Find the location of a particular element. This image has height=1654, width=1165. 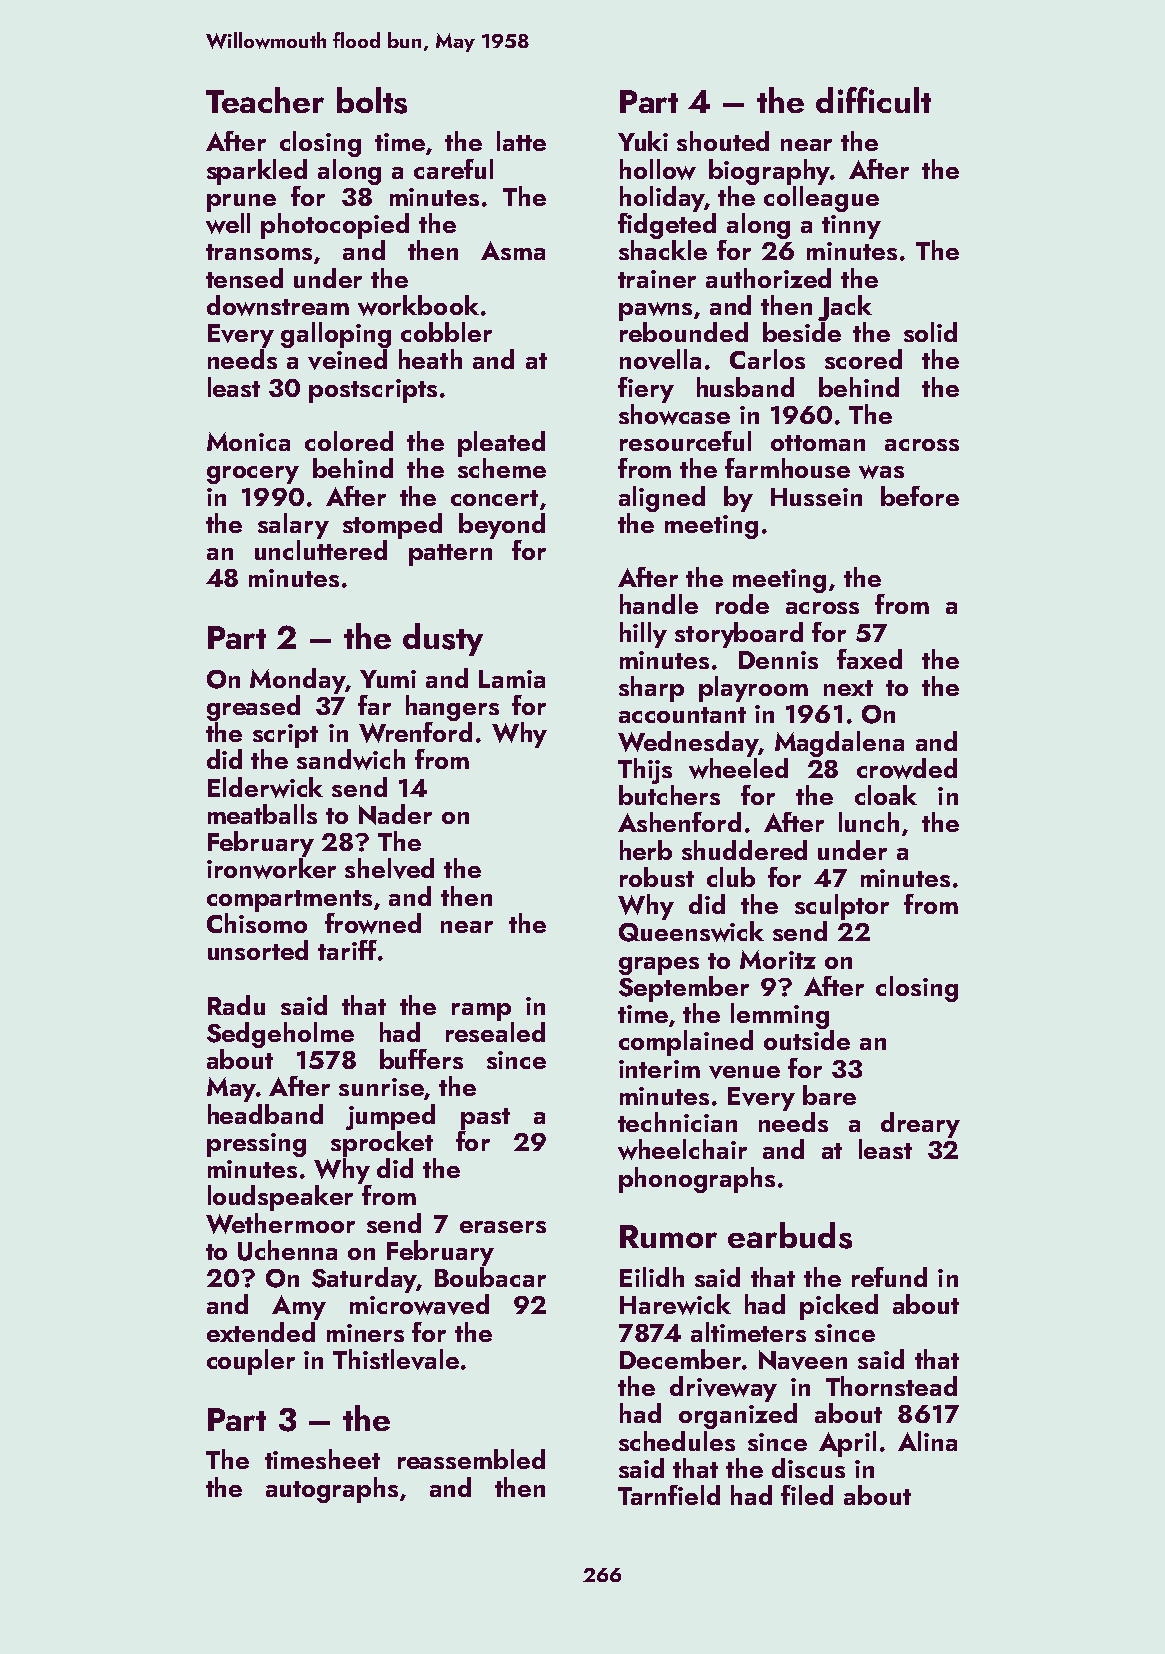

autographs is located at coordinates (332, 1490).
